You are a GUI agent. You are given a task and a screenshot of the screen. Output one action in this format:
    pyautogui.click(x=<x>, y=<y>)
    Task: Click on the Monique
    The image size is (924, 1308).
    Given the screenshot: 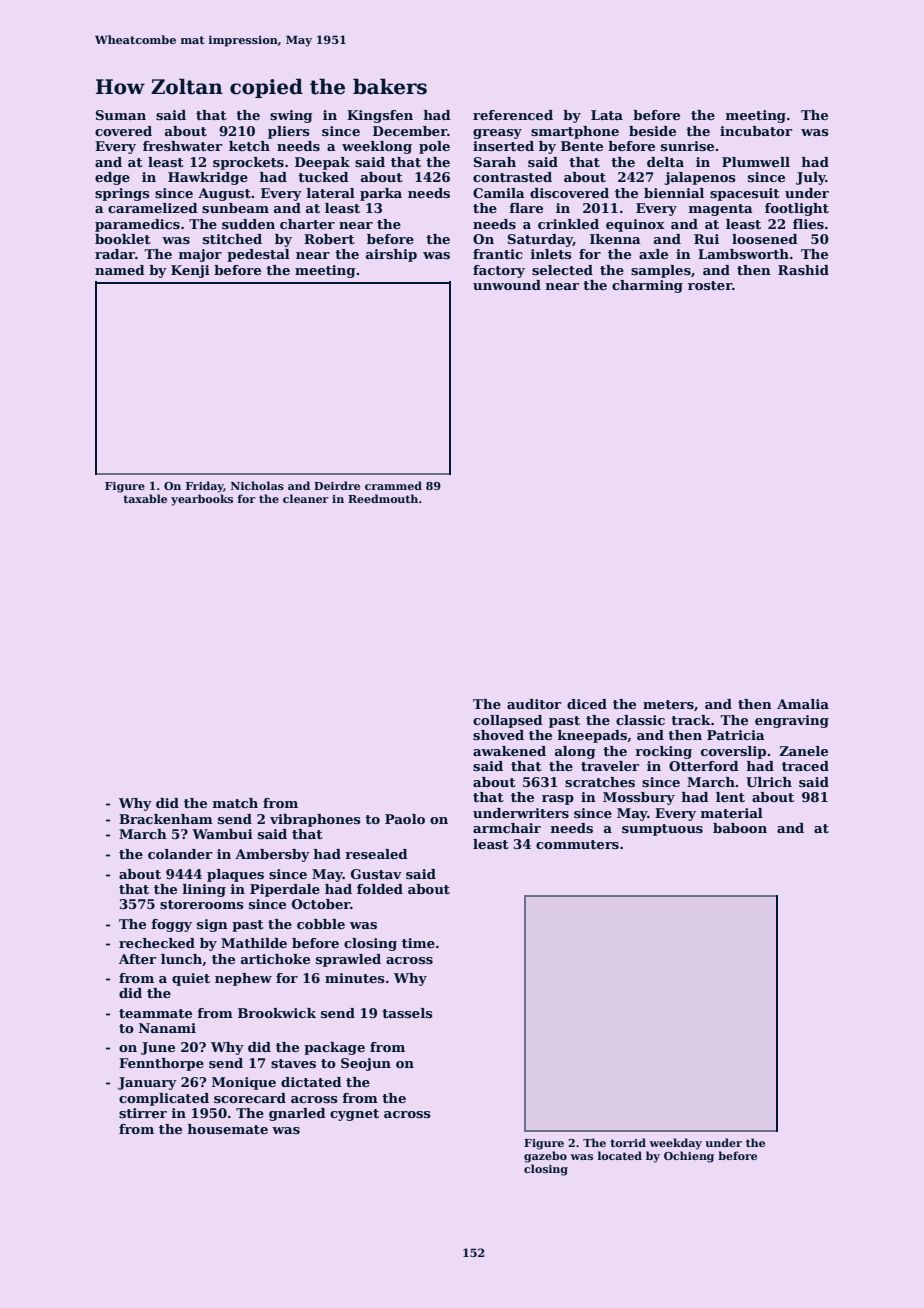 What is the action you would take?
    pyautogui.click(x=244, y=1083)
